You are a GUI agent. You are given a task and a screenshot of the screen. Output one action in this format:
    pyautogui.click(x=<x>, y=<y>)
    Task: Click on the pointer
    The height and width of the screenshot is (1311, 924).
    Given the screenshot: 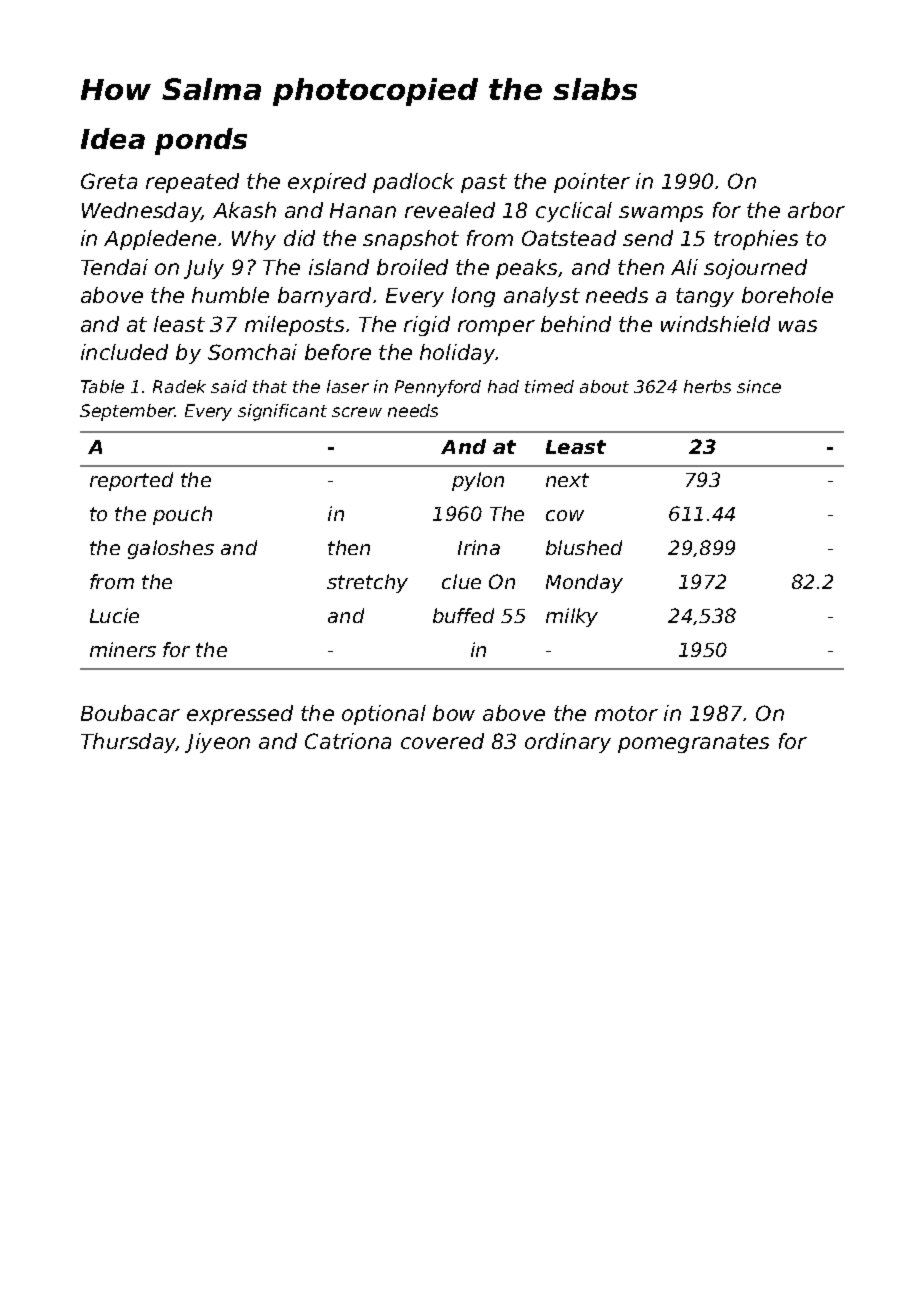 What is the action you would take?
    pyautogui.click(x=592, y=183)
